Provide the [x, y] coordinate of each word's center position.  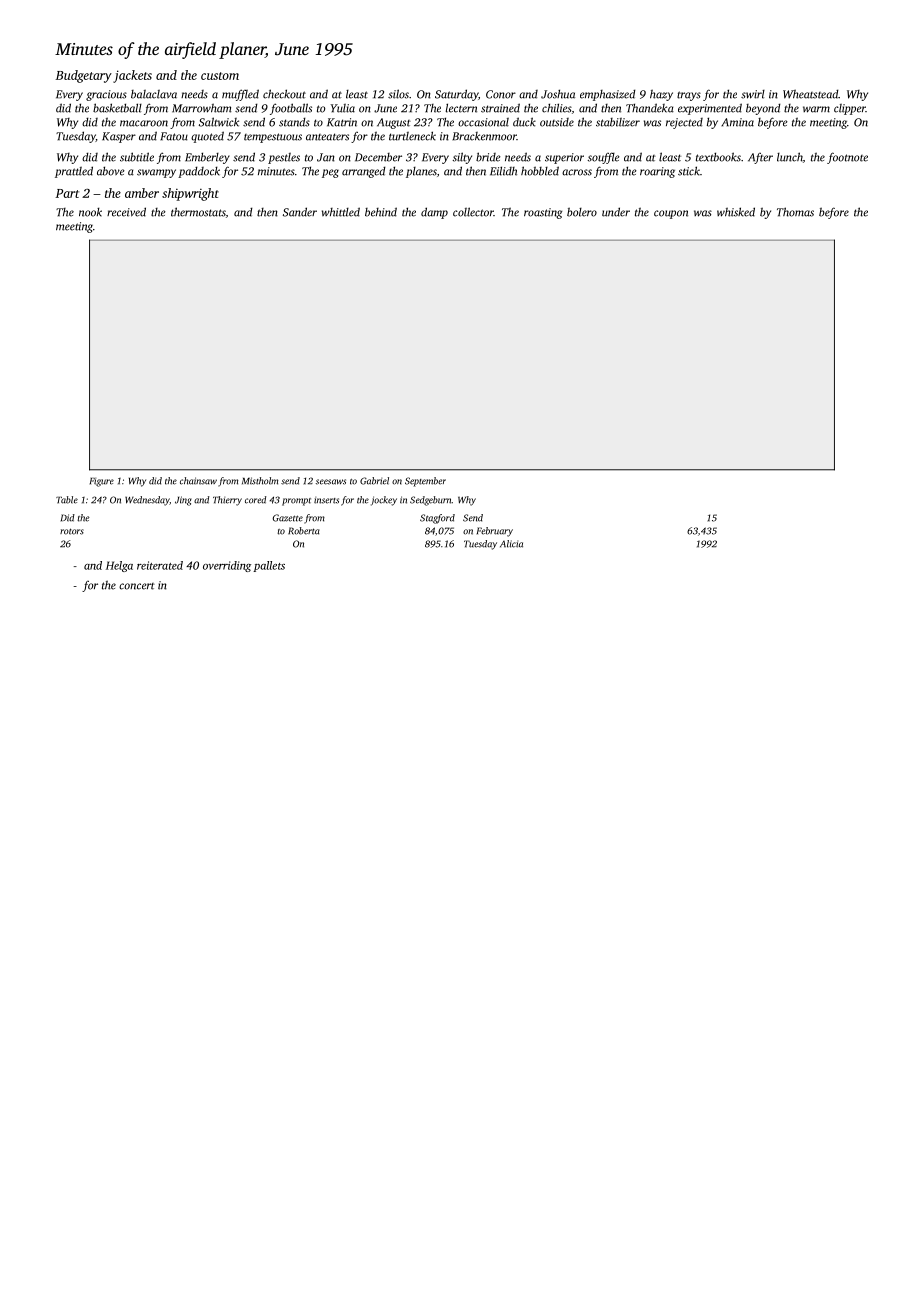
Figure [102, 482]
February [495, 532]
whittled [341, 212]
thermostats [198, 212]
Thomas [795, 212]
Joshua [558, 94]
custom [220, 76]
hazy [661, 95]
